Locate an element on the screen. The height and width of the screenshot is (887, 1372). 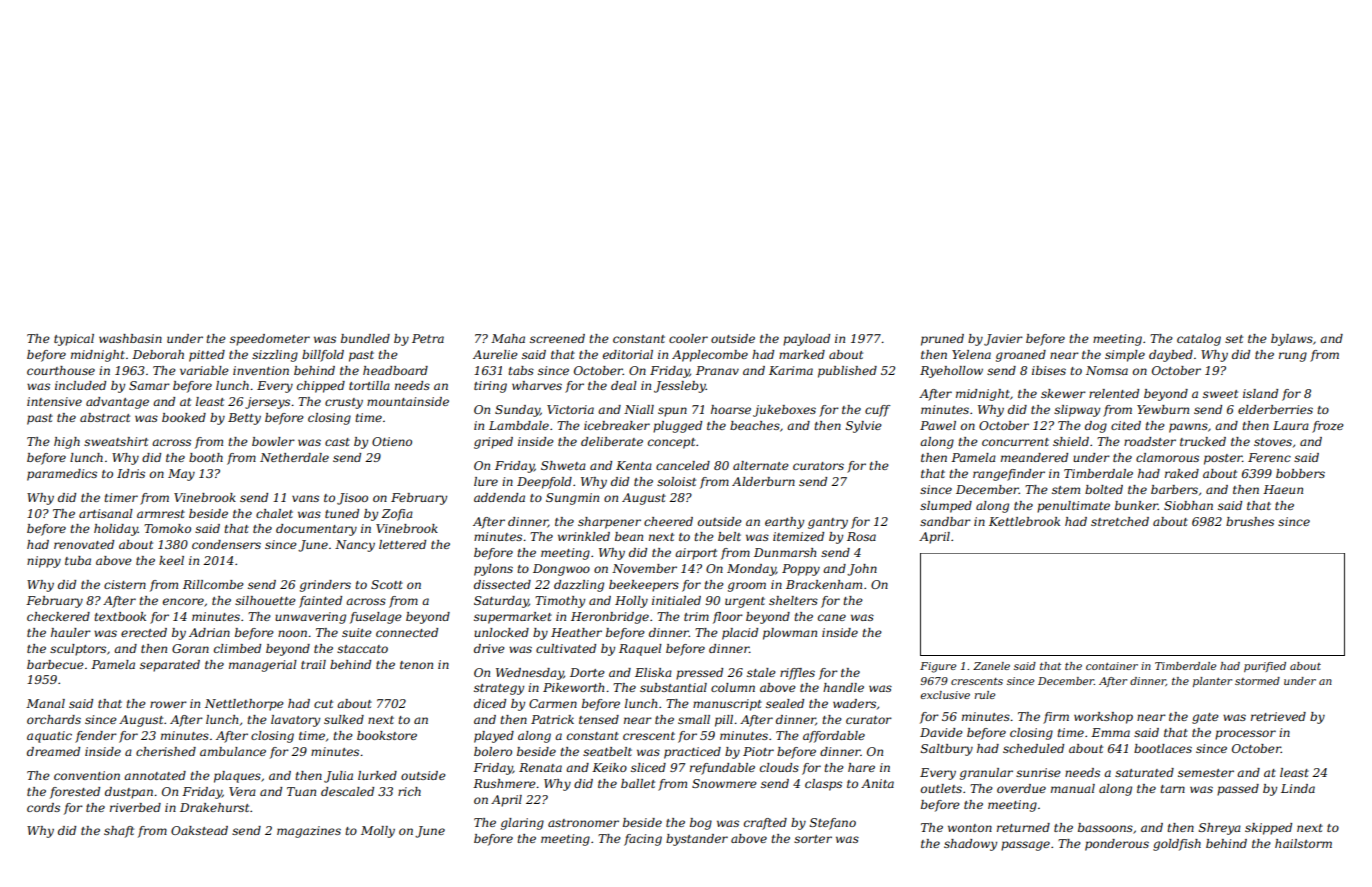
Scott is located at coordinates (387, 584).
